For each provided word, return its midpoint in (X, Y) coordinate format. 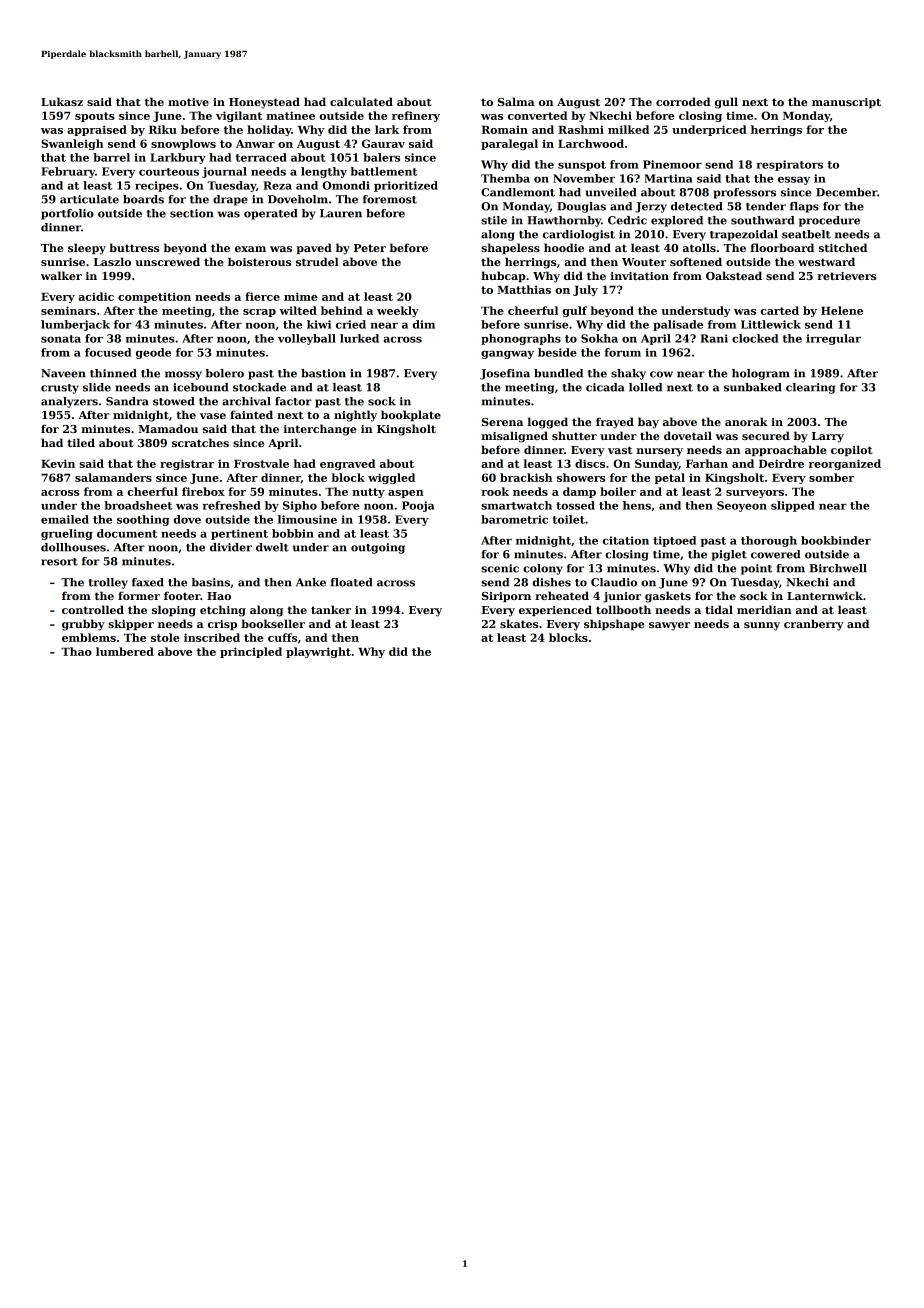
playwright (318, 652)
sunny (762, 626)
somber (831, 477)
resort (59, 562)
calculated (361, 101)
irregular (833, 339)
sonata (61, 339)
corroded (683, 101)
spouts (95, 117)
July (585, 290)
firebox (203, 491)
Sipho (300, 506)
